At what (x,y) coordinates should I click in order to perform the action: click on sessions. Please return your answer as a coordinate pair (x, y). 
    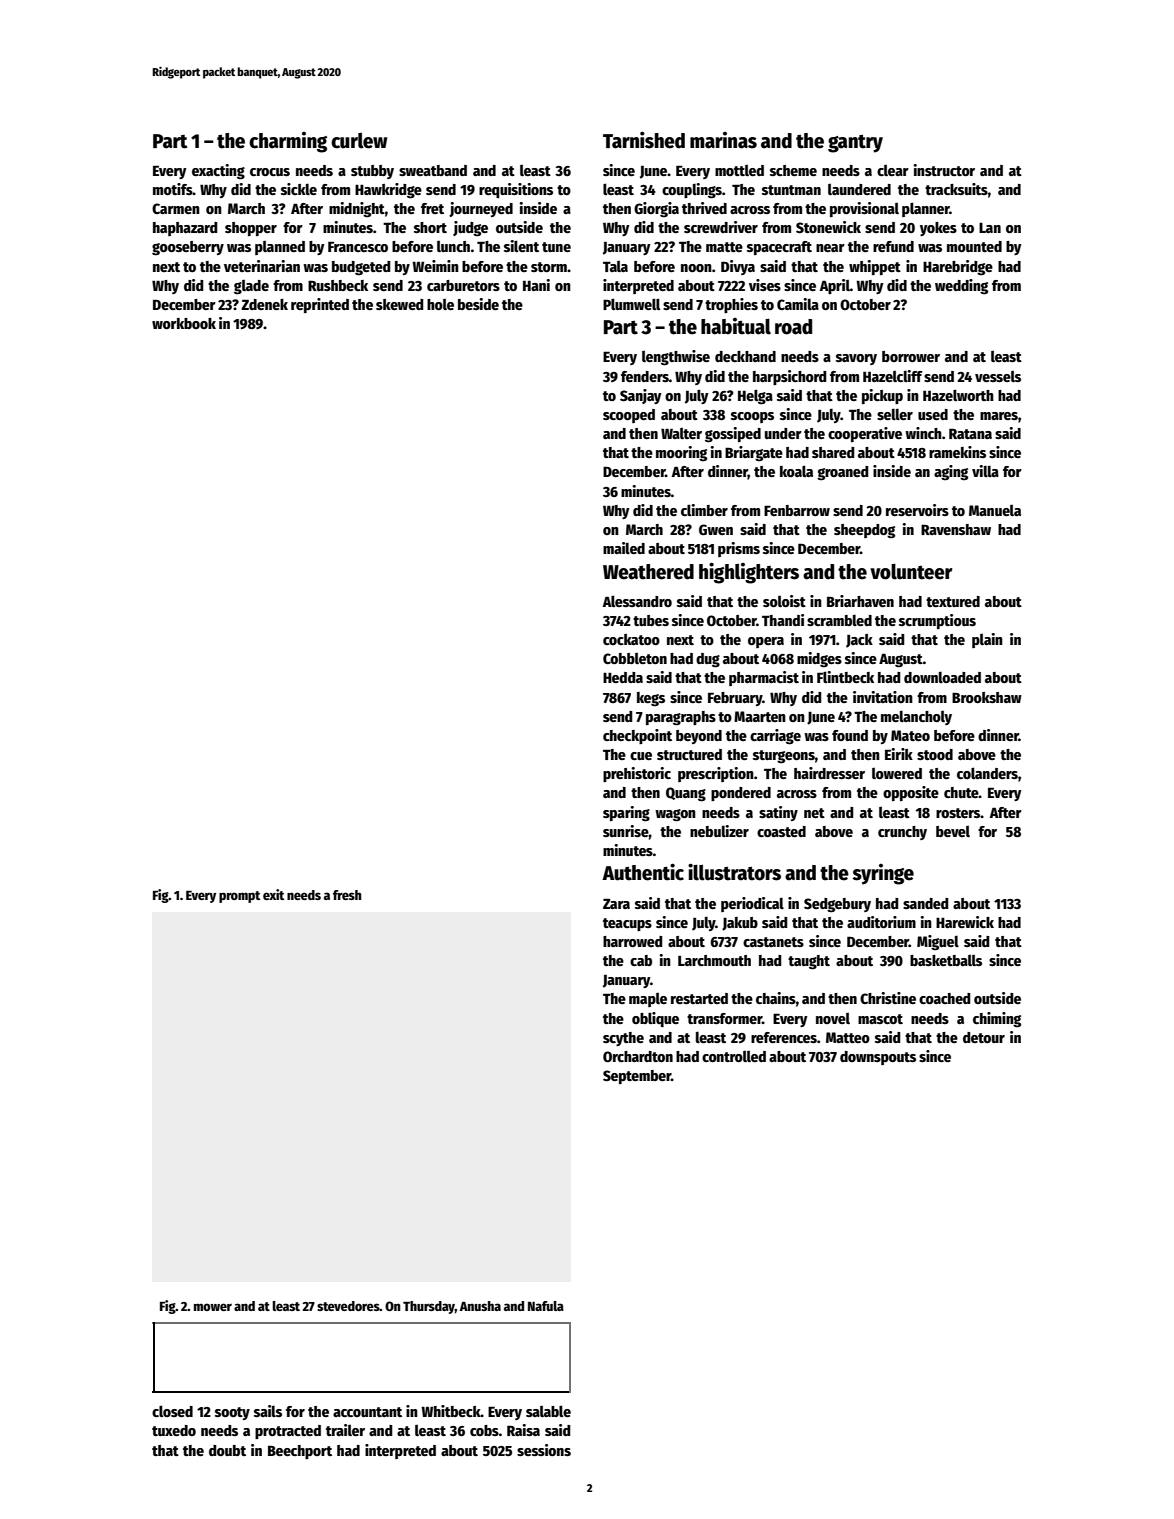
    Looking at the image, I should click on (544, 1450).
